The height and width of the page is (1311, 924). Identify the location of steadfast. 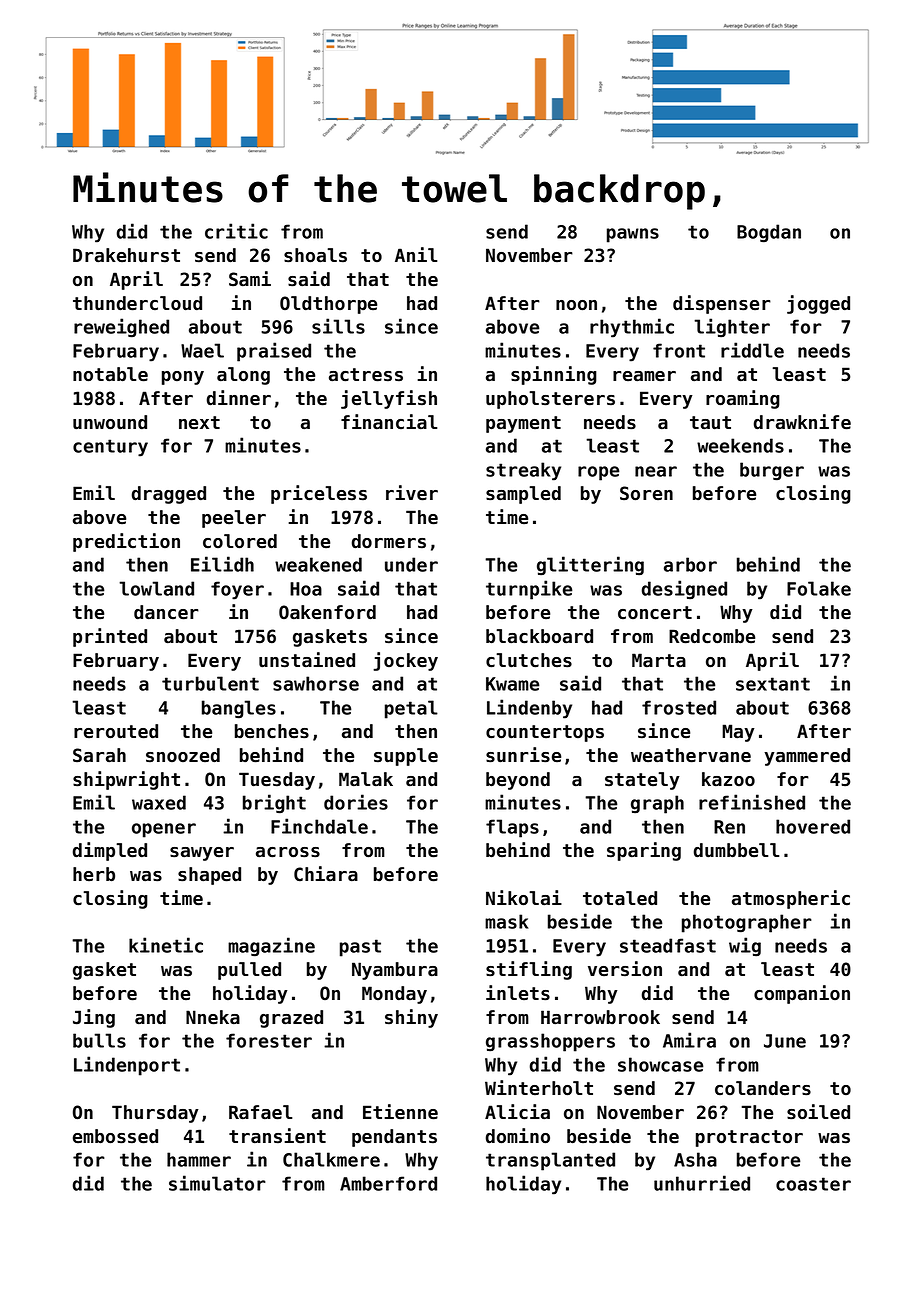
(668, 945).
